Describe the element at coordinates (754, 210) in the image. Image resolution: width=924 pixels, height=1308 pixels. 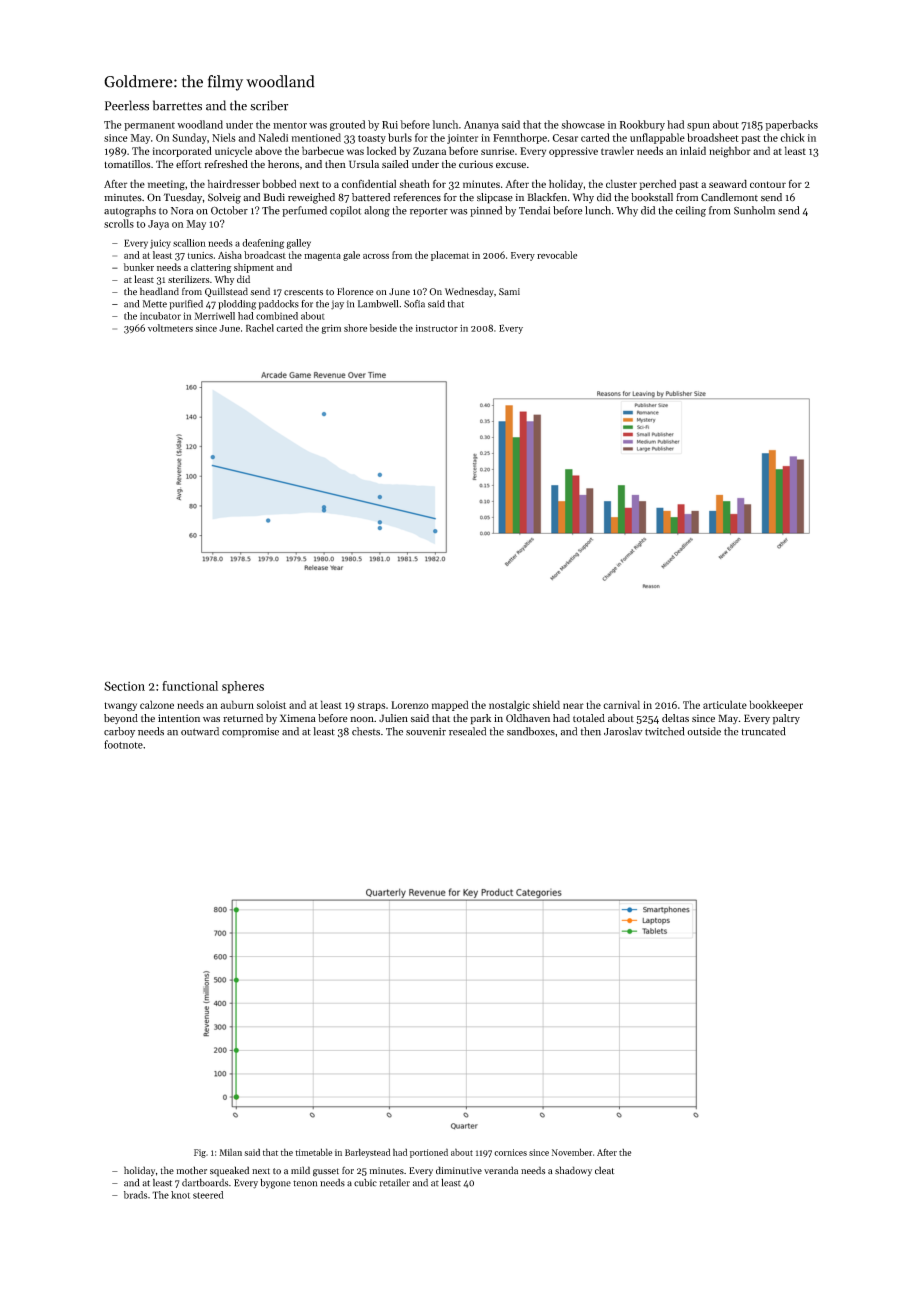
I see `Sunholm` at that location.
